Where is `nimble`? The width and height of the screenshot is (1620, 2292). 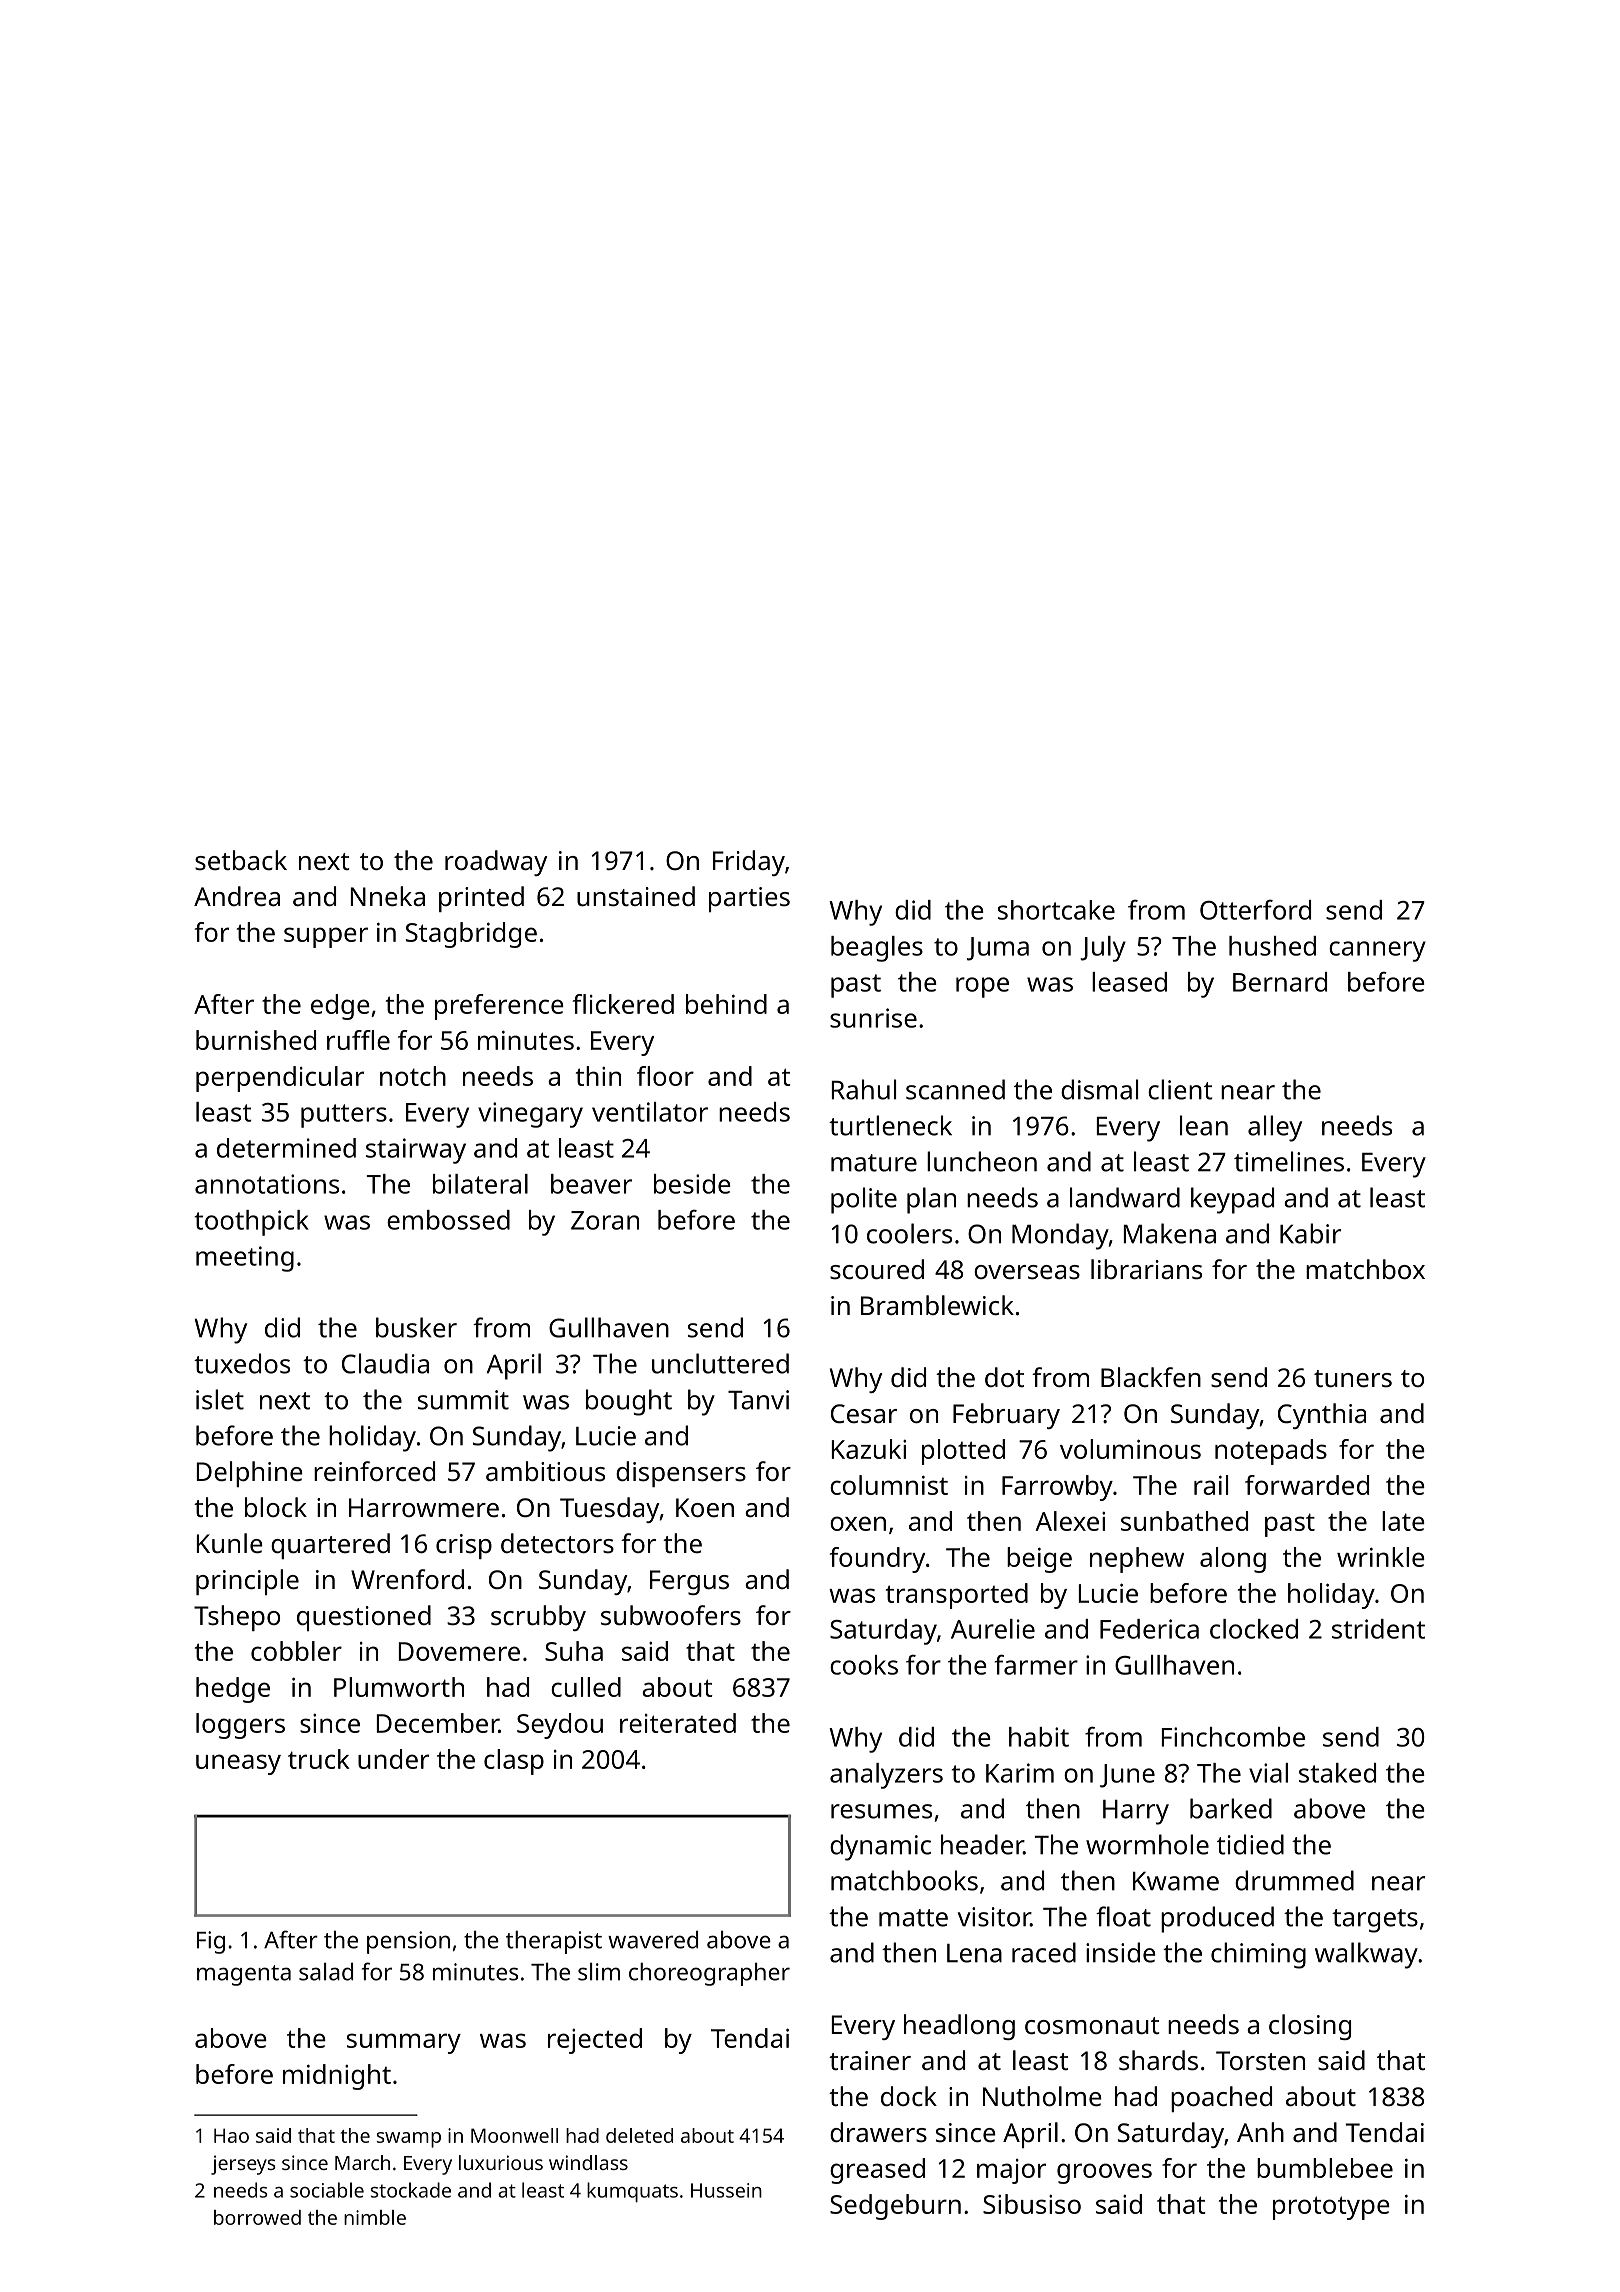 nimble is located at coordinates (375, 2217).
